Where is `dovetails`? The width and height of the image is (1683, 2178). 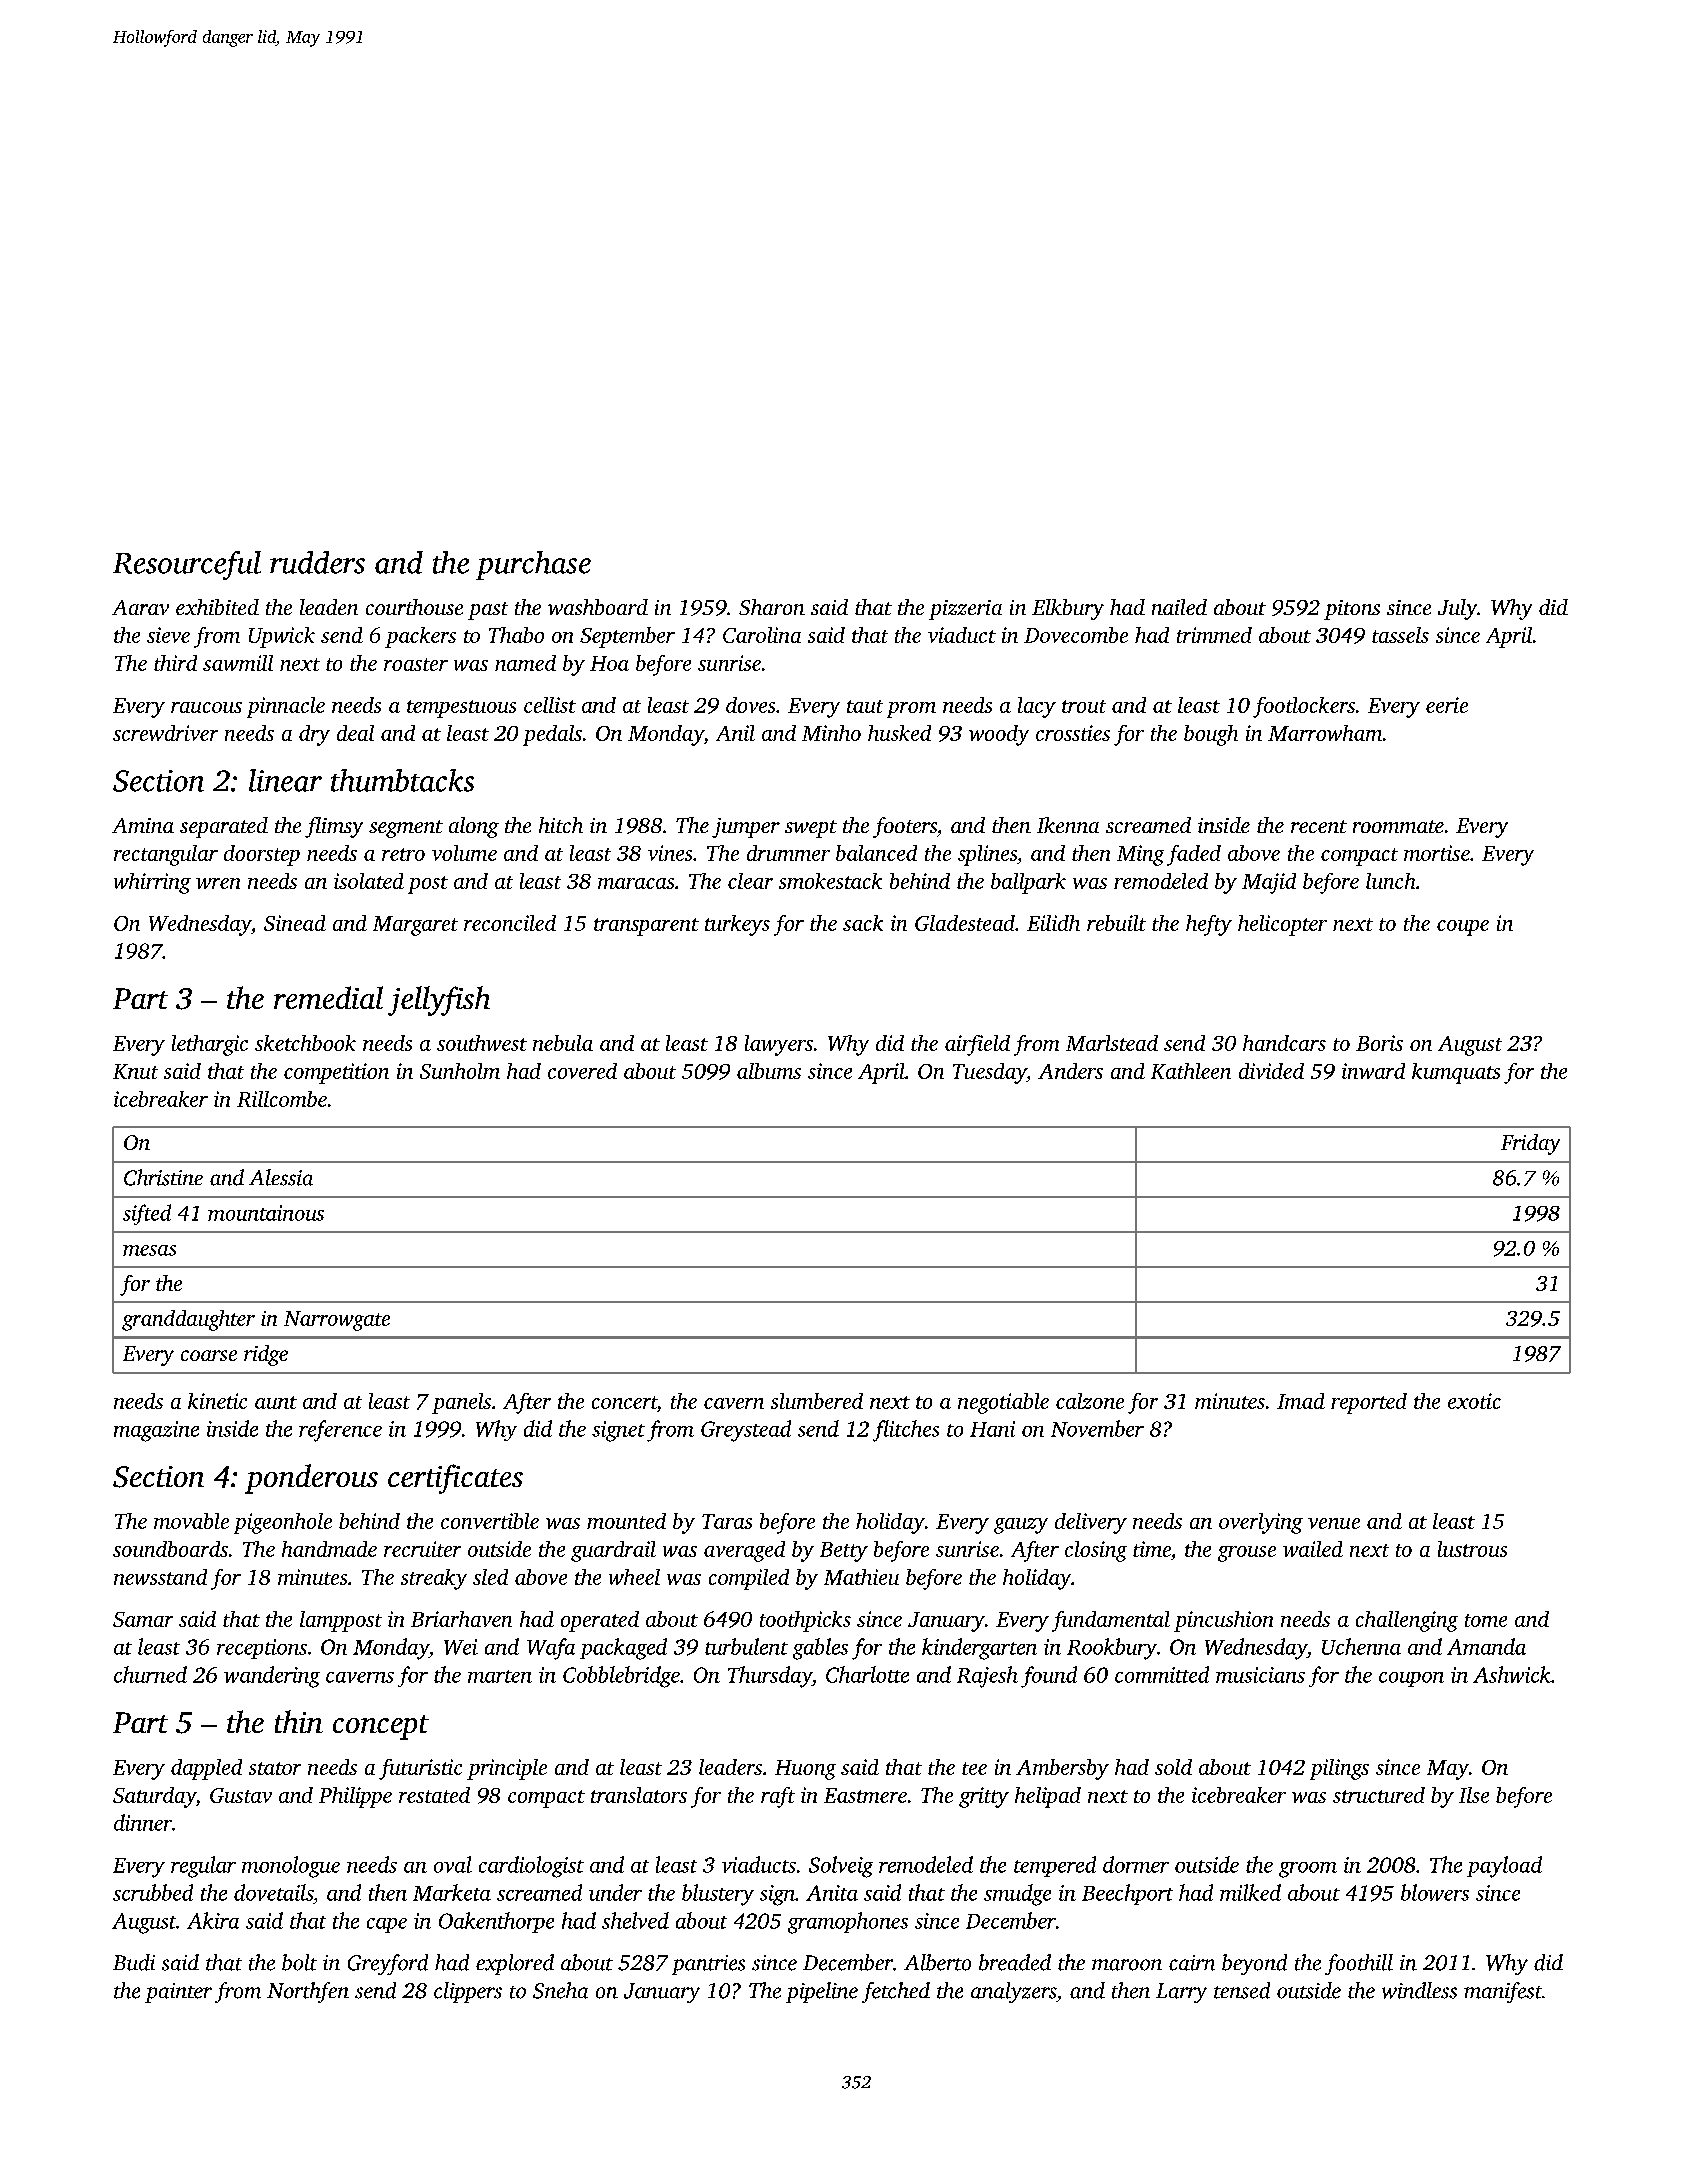
dovetails is located at coordinates (273, 1892).
